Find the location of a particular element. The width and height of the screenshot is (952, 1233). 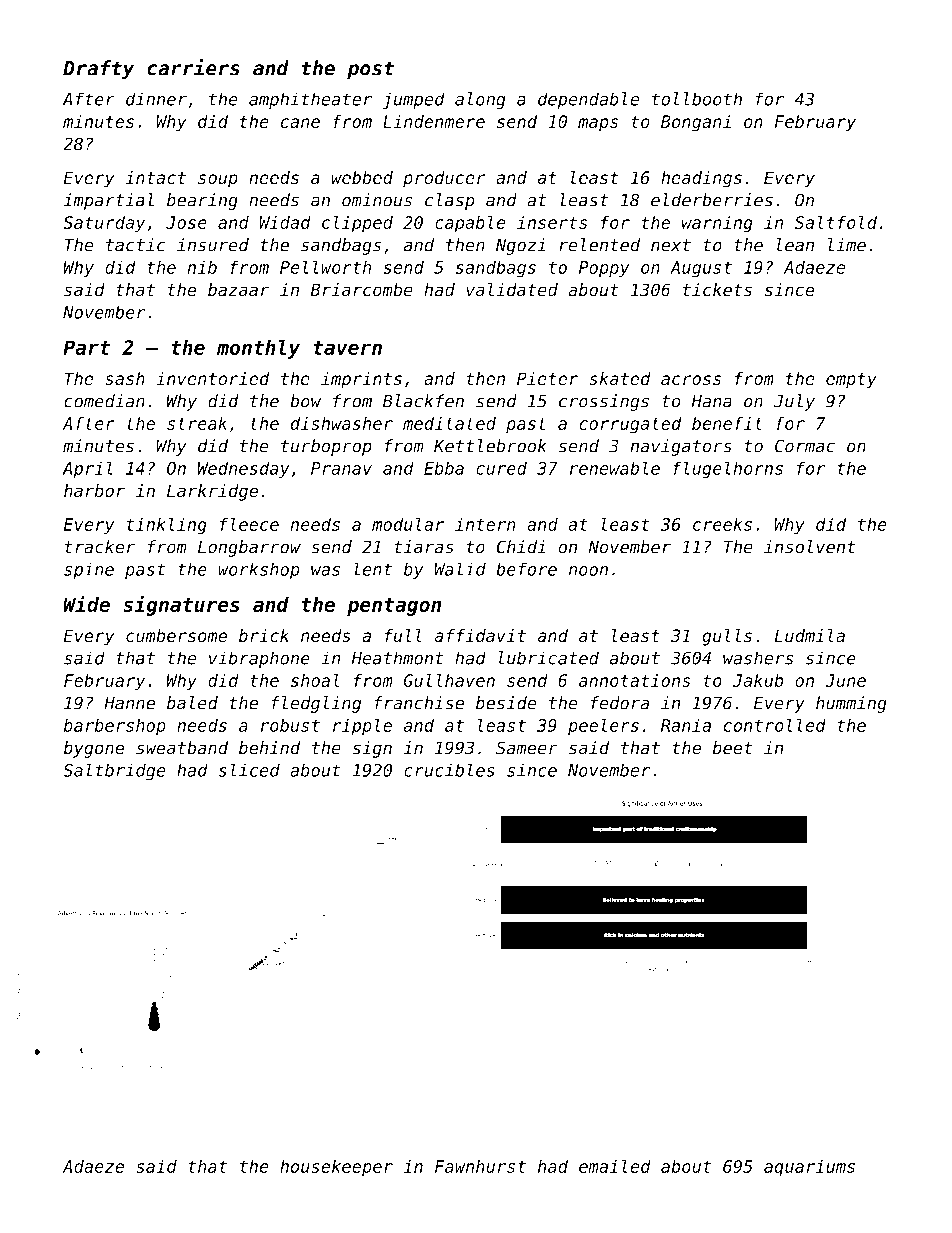

sash is located at coordinates (125, 379).
